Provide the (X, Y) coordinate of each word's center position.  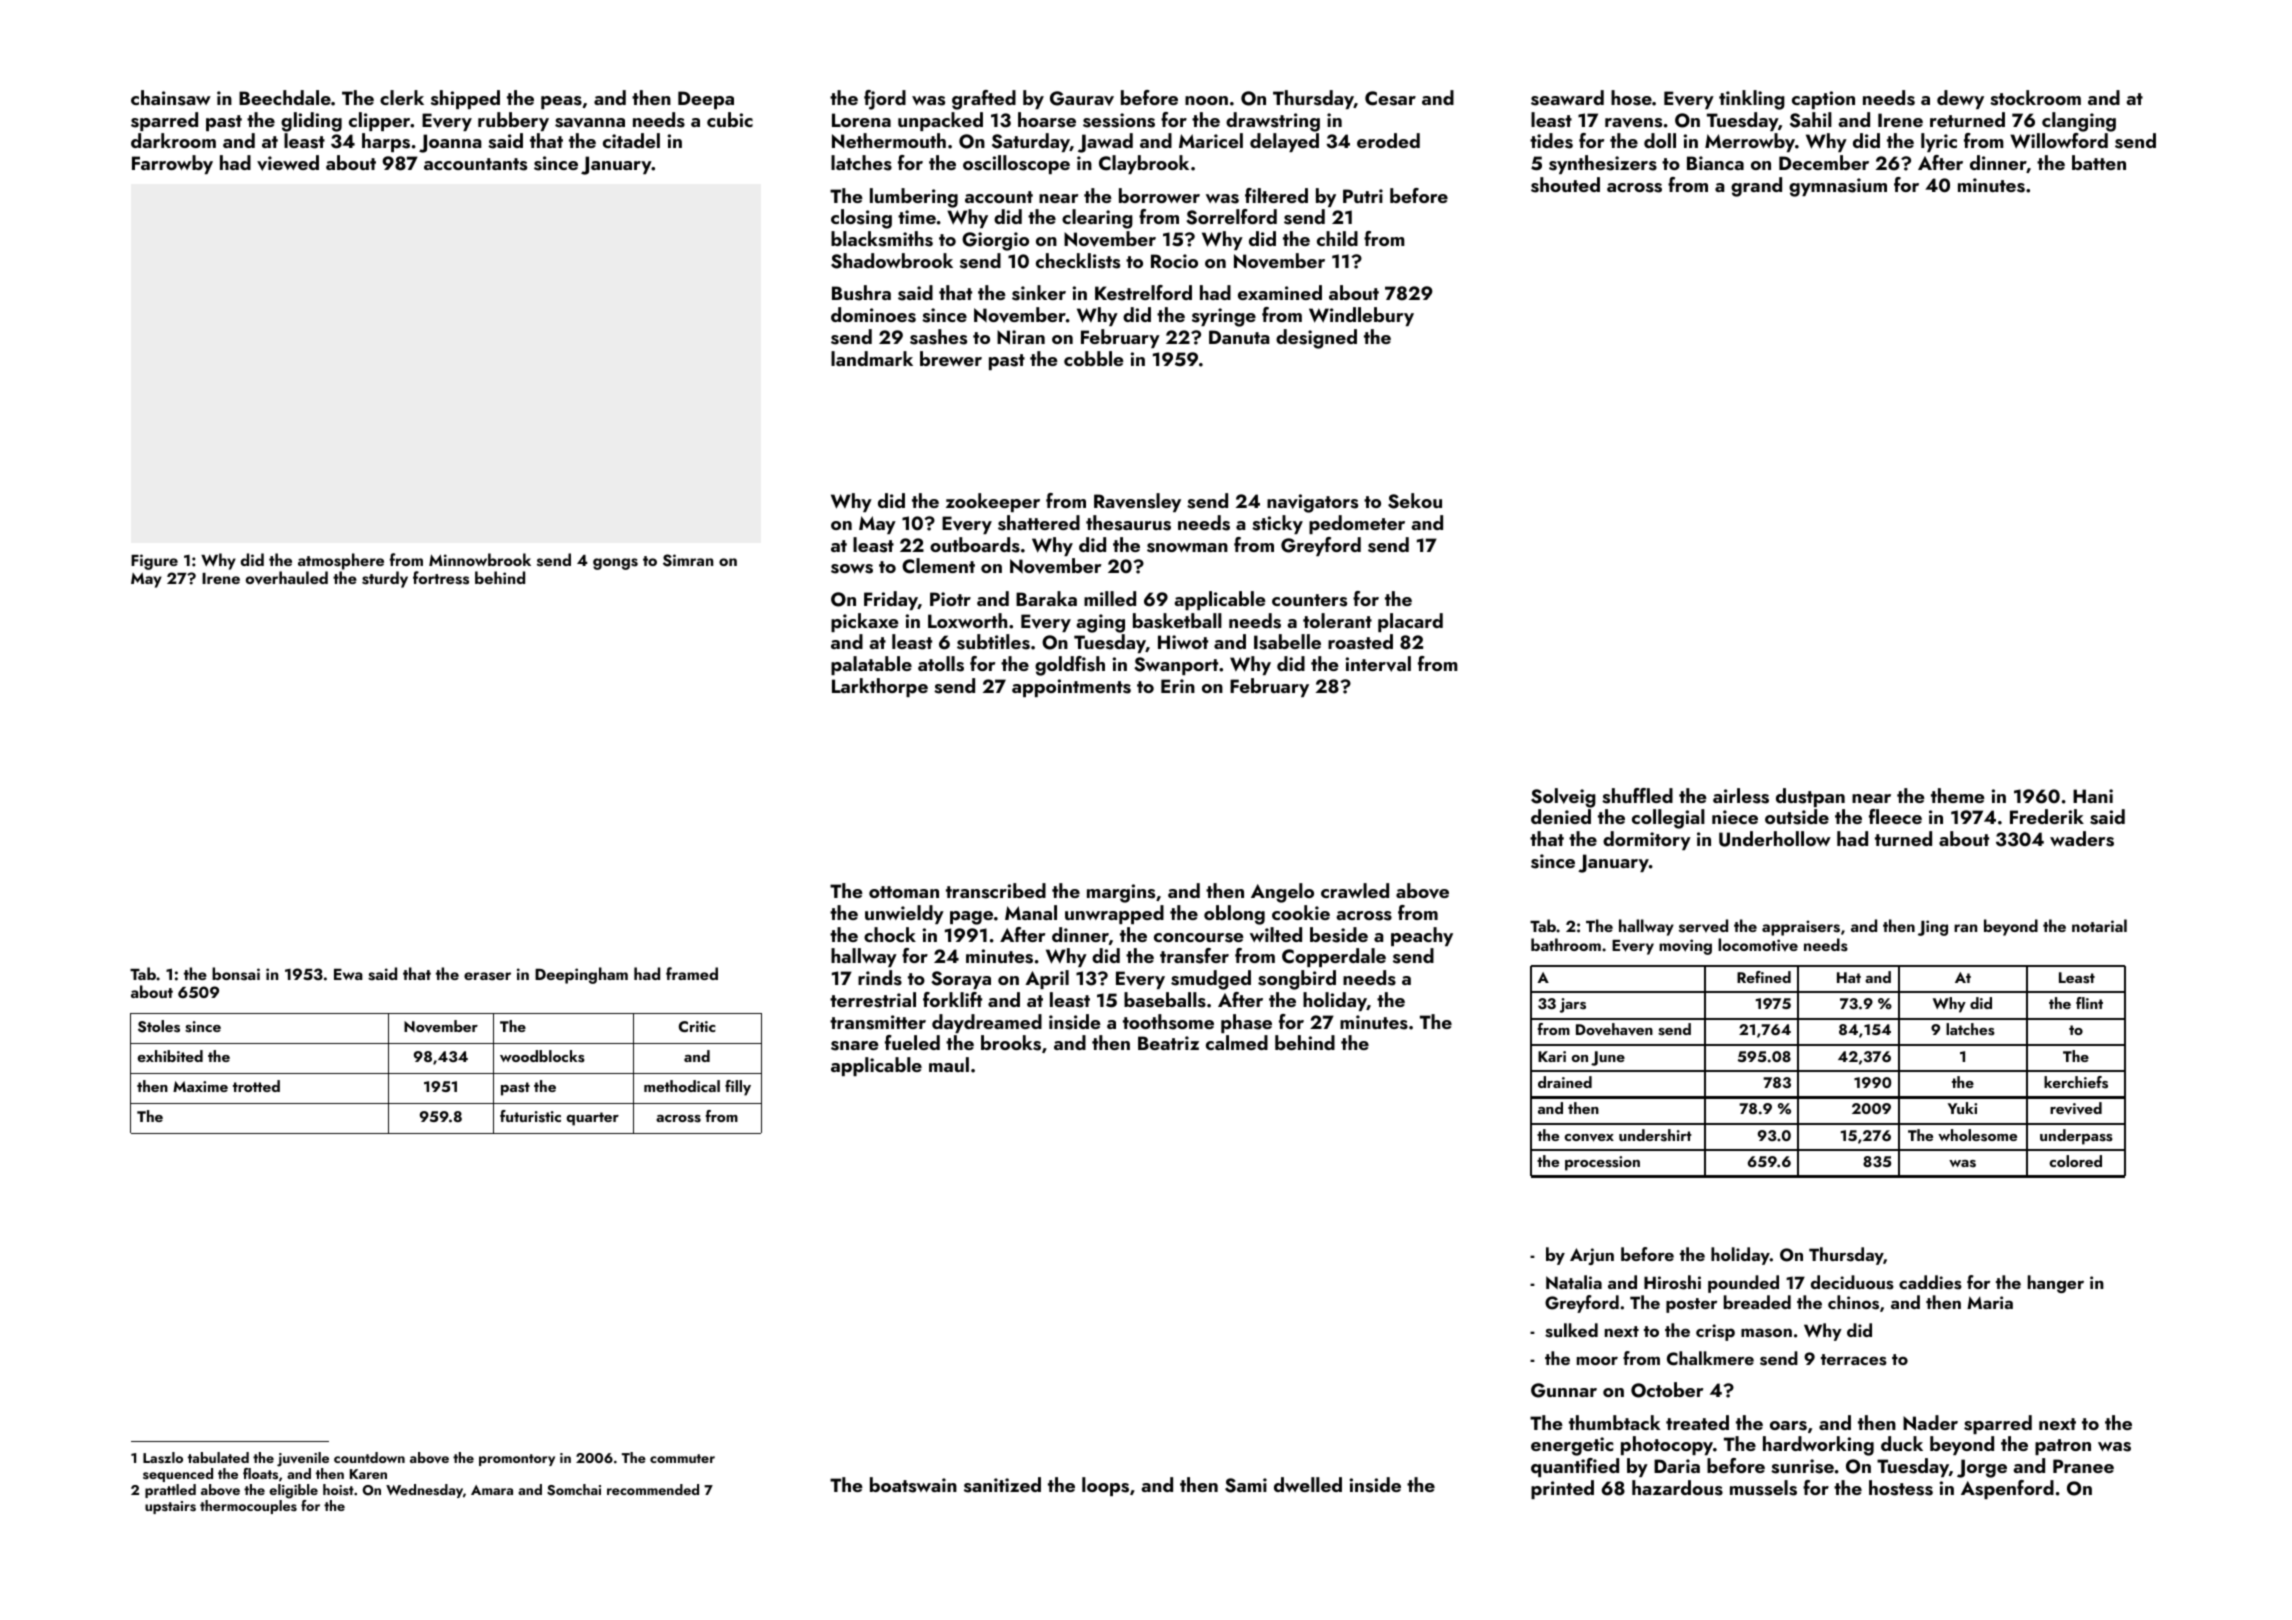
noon (1206, 100)
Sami (1246, 1485)
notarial (2099, 925)
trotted (256, 1086)
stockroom (2035, 98)
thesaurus (1128, 523)
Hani (2093, 796)
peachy (1422, 936)
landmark (872, 358)
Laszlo (163, 1458)
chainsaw (171, 98)
